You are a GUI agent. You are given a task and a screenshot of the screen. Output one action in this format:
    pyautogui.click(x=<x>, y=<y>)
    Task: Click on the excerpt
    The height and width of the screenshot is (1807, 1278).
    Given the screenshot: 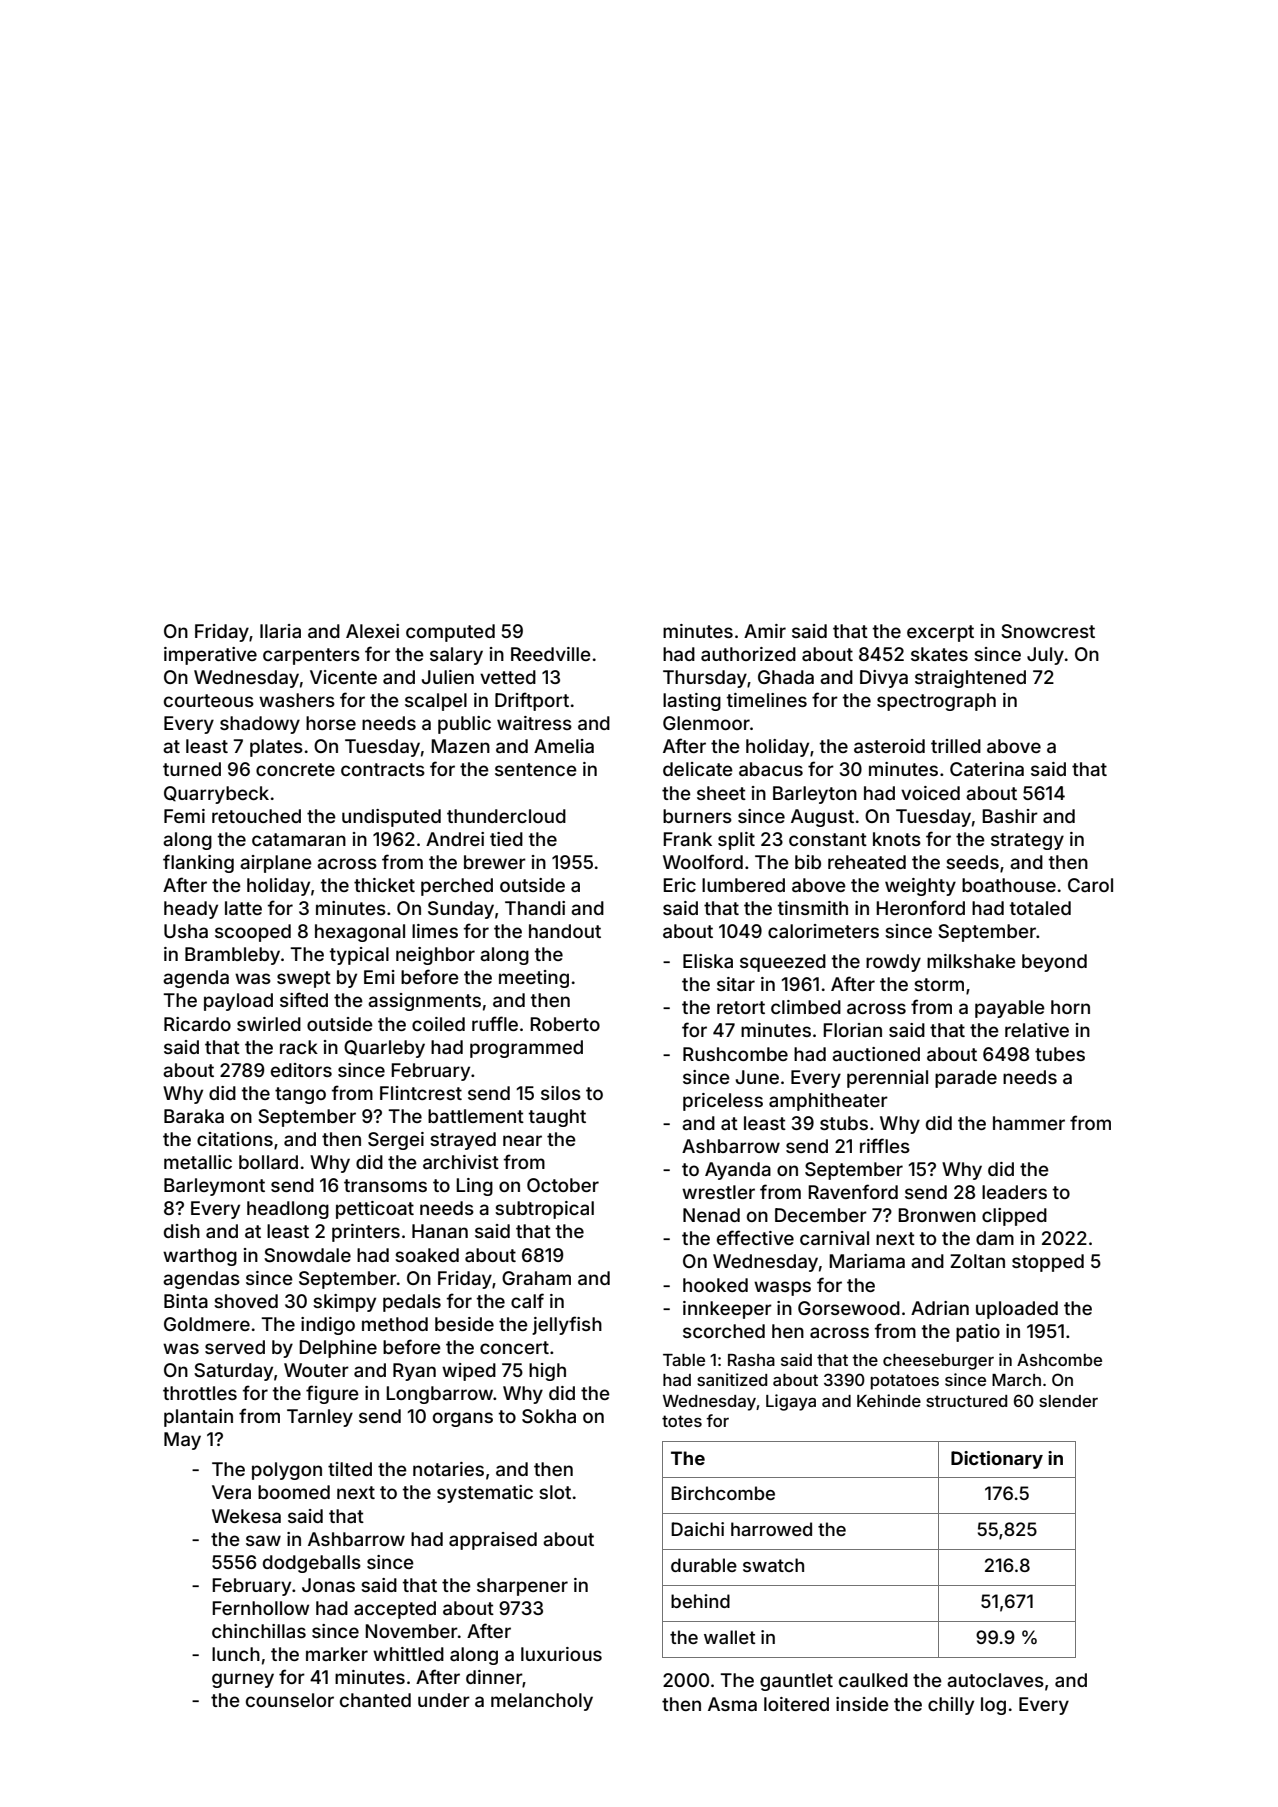 What is the action you would take?
    pyautogui.click(x=940, y=633)
